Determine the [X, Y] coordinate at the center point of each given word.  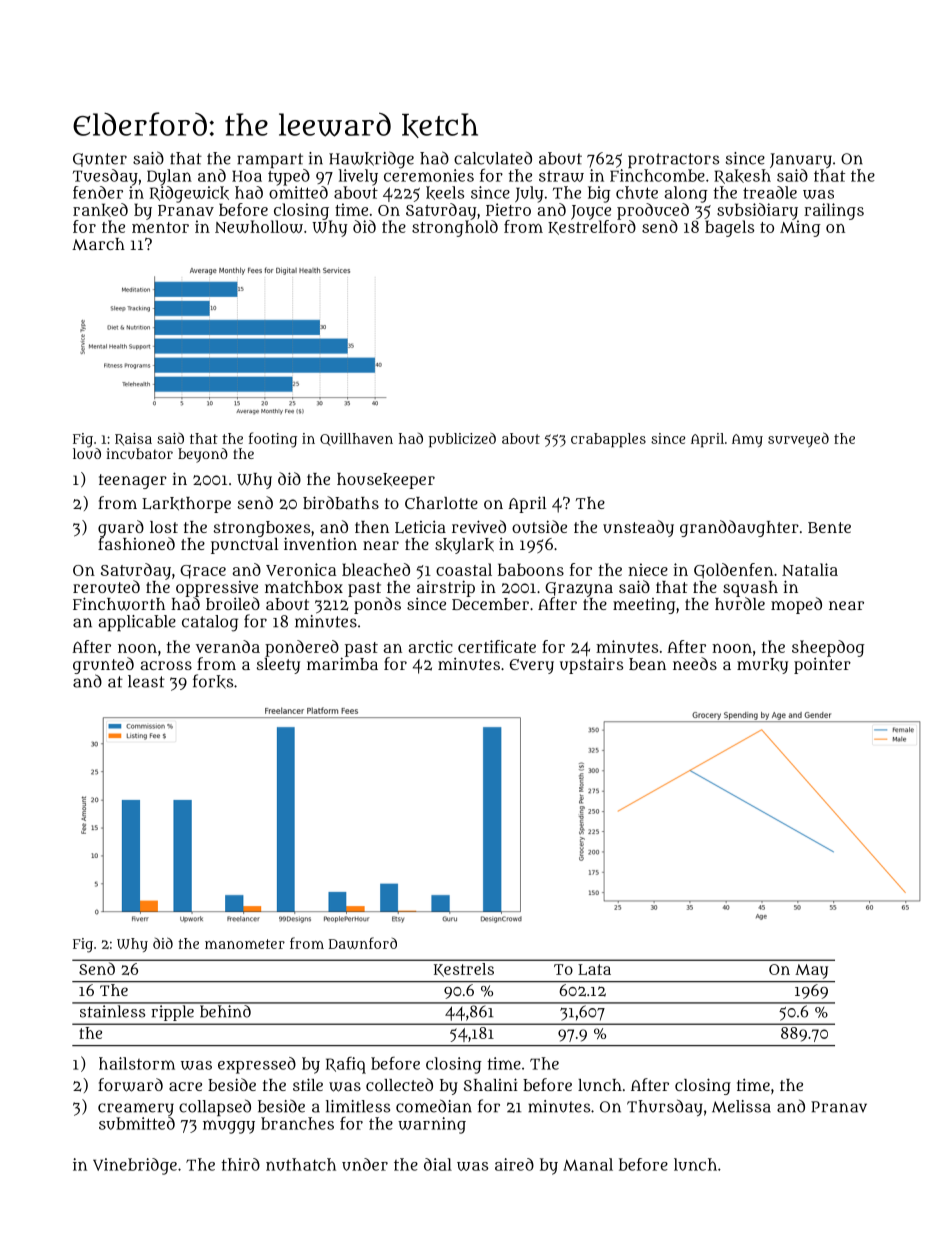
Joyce [591, 212]
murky [762, 666]
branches [297, 1123]
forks [213, 681]
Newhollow [259, 226]
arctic [430, 646]
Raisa [133, 439]
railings [834, 211]
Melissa [741, 1106]
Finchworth [119, 604]
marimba [342, 663]
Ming [800, 228]
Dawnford [363, 943]
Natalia [810, 569]
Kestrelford [592, 227]
